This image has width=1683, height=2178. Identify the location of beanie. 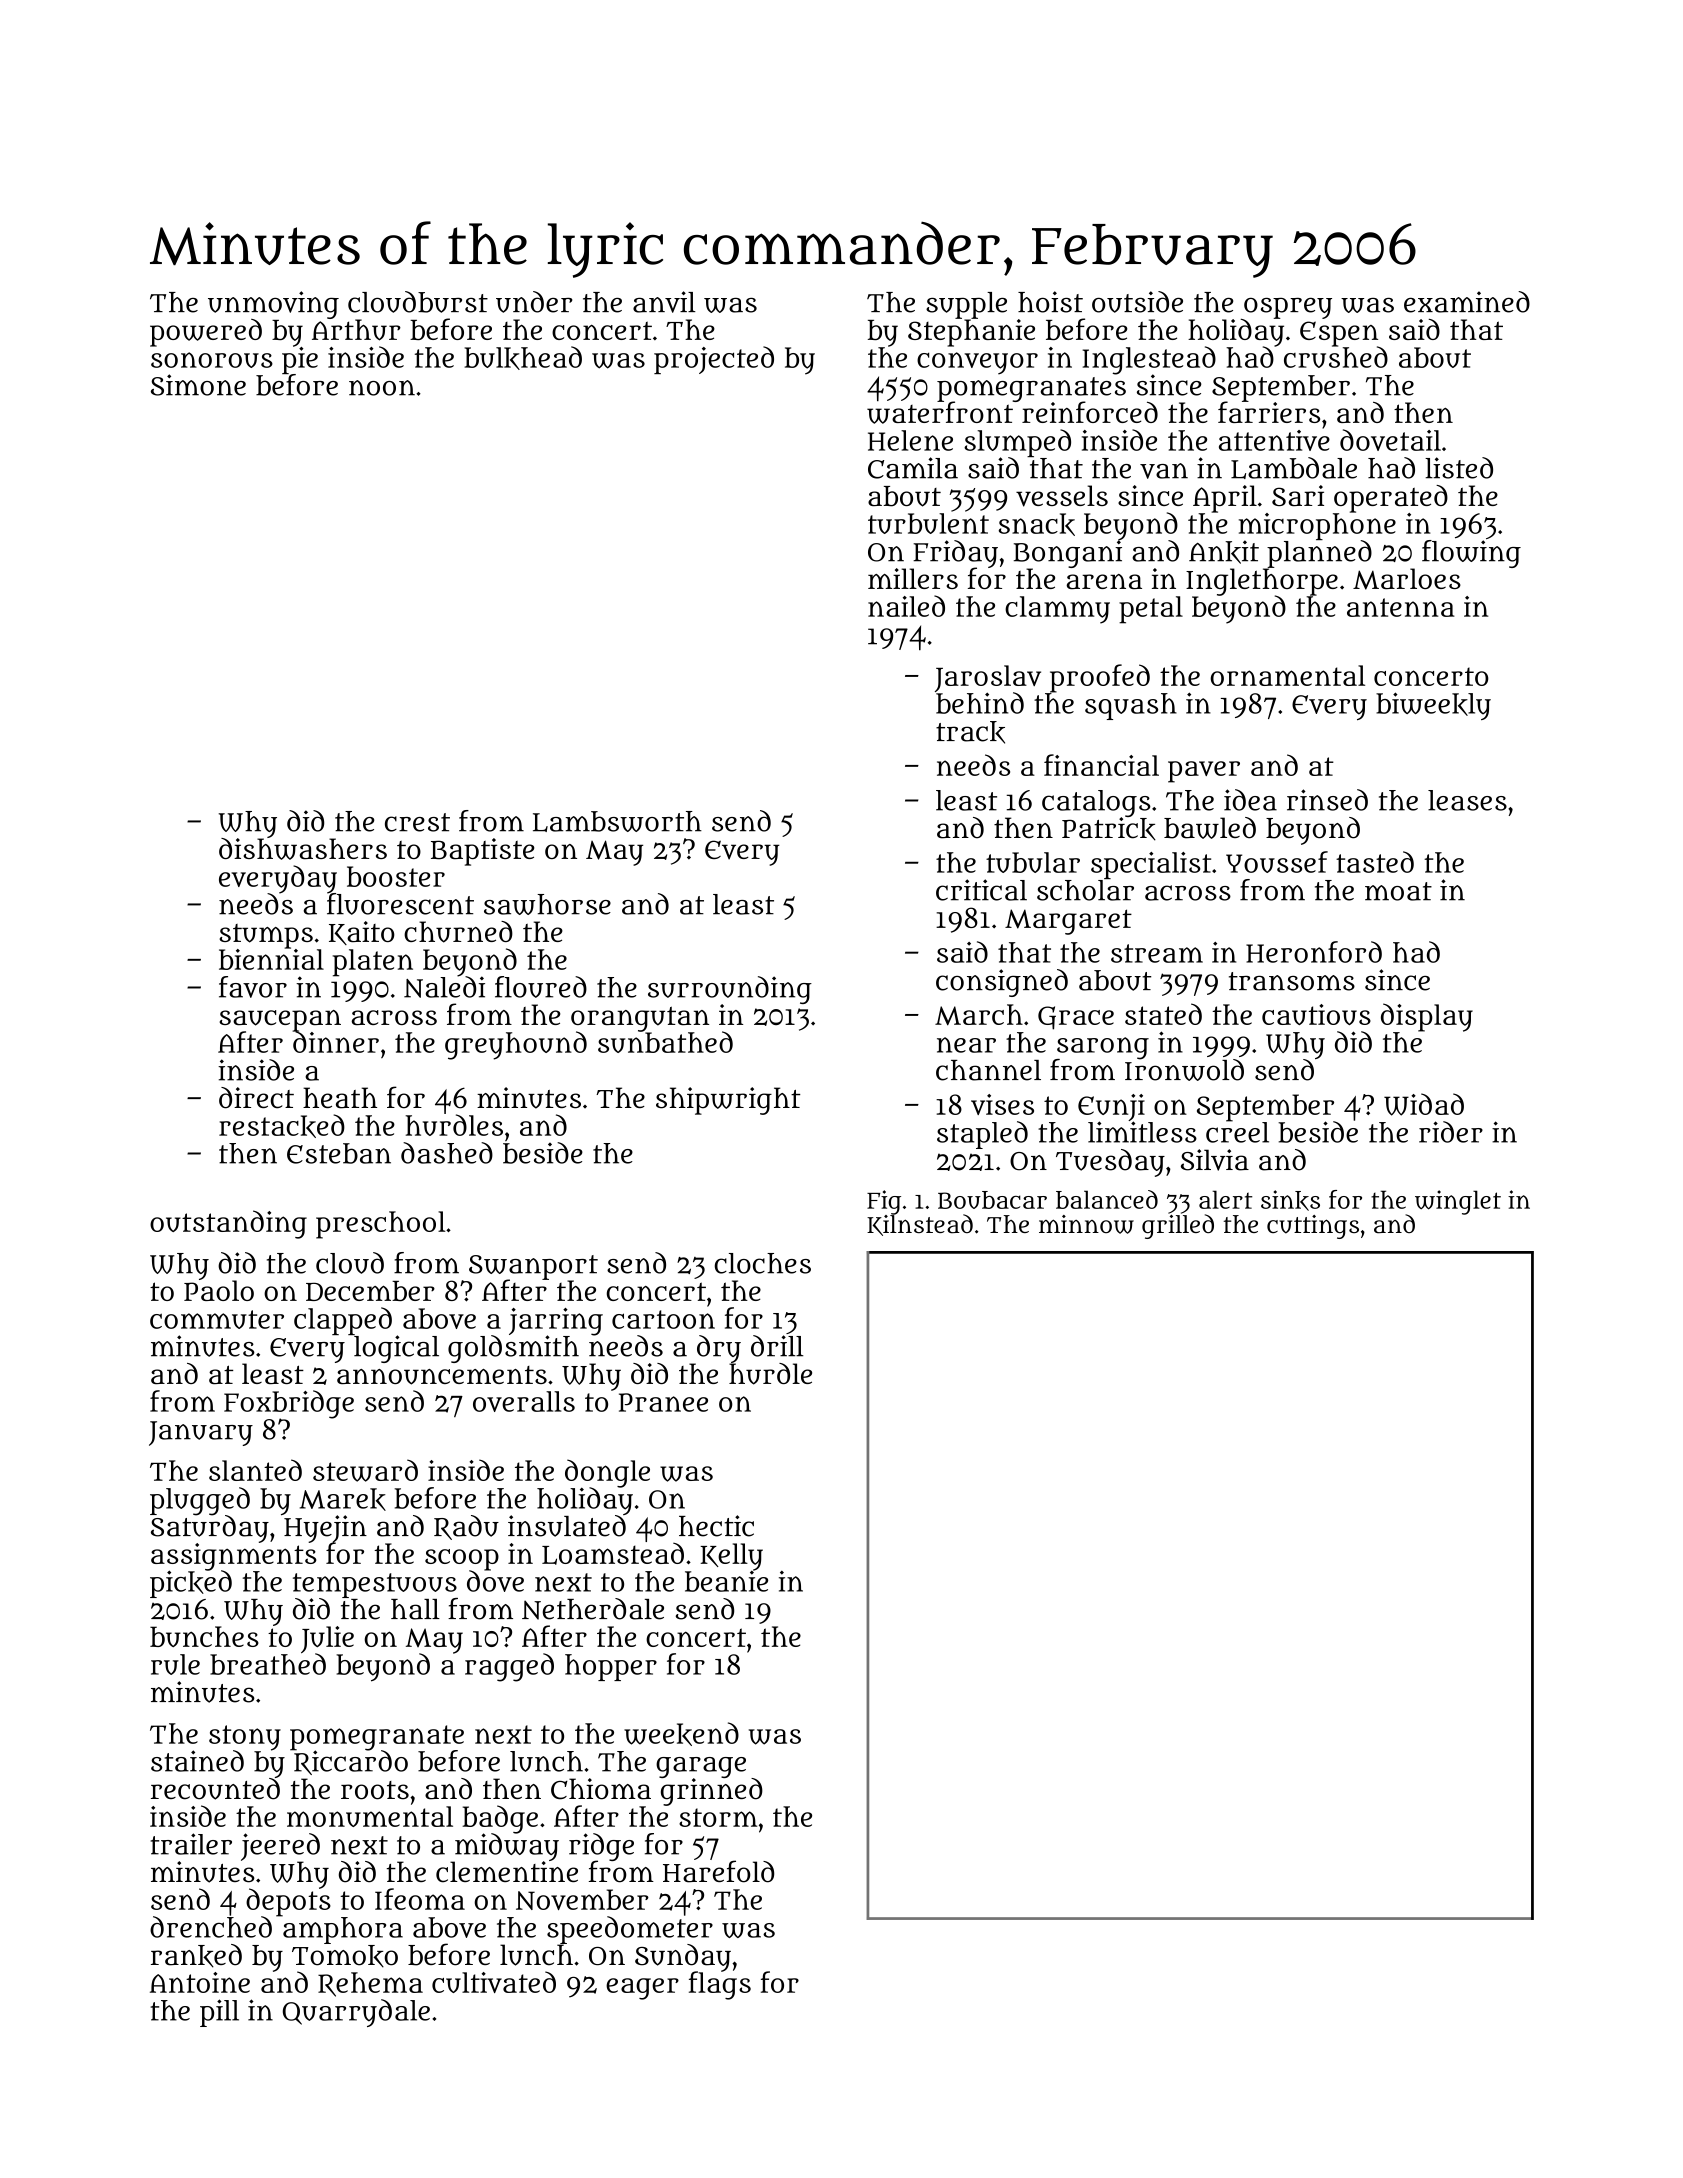
(726, 1581).
